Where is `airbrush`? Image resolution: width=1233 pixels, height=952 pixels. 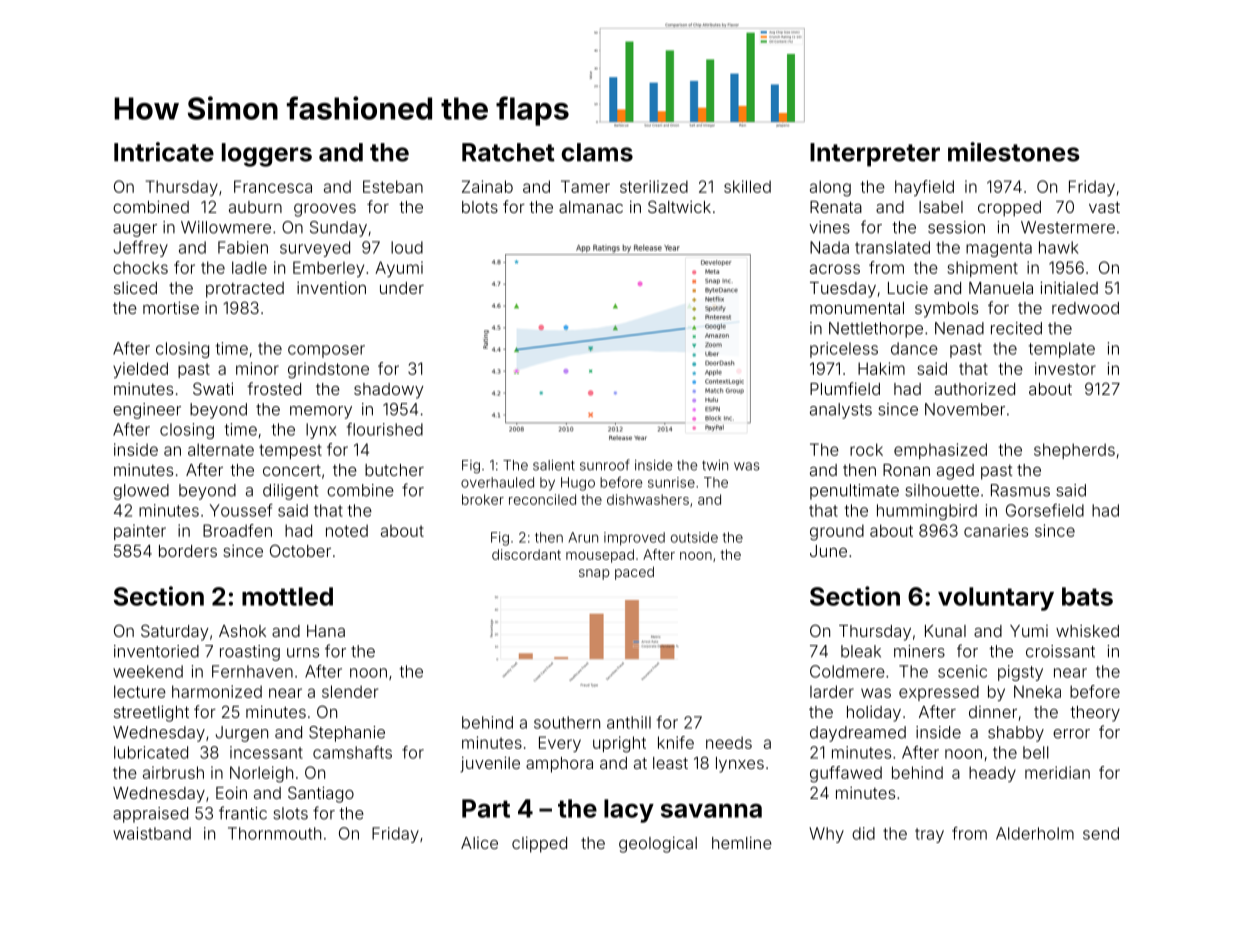
airbrush is located at coordinates (173, 772).
